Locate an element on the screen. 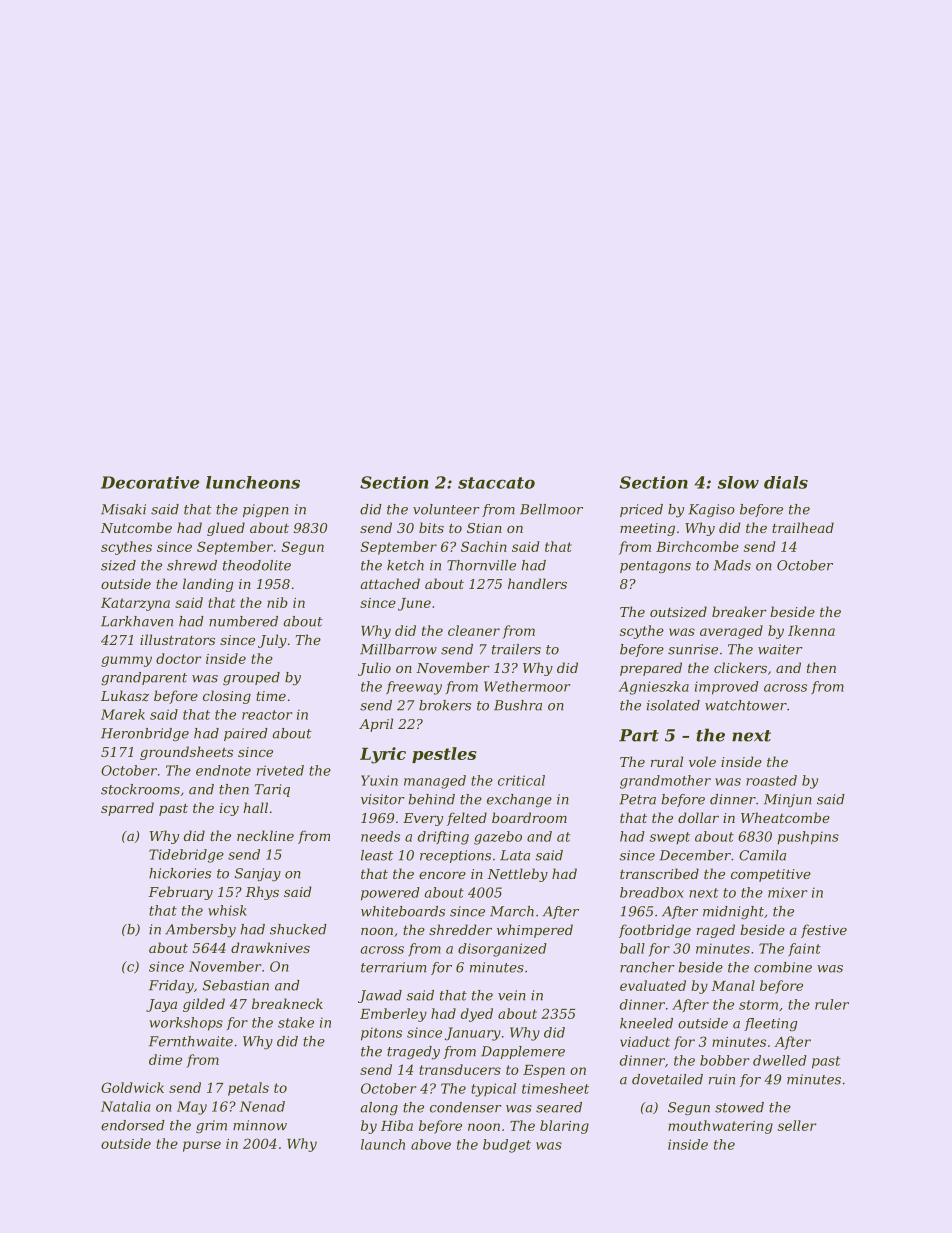 The height and width of the screenshot is (1233, 952). Decorative is located at coordinates (150, 482).
